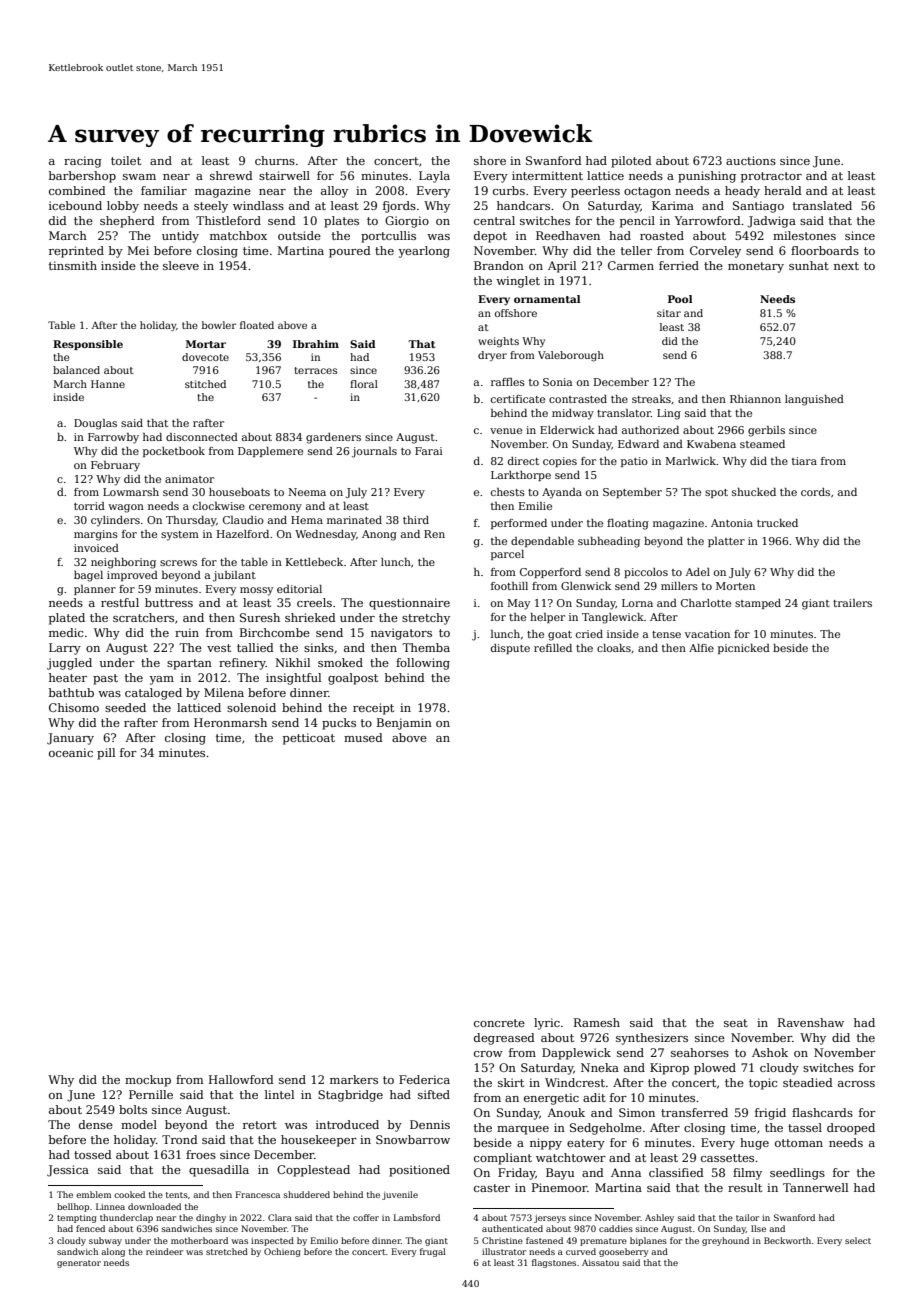 This image has width=924, height=1308. Describe the element at coordinates (751, 160) in the image. I see `auctions` at that location.
